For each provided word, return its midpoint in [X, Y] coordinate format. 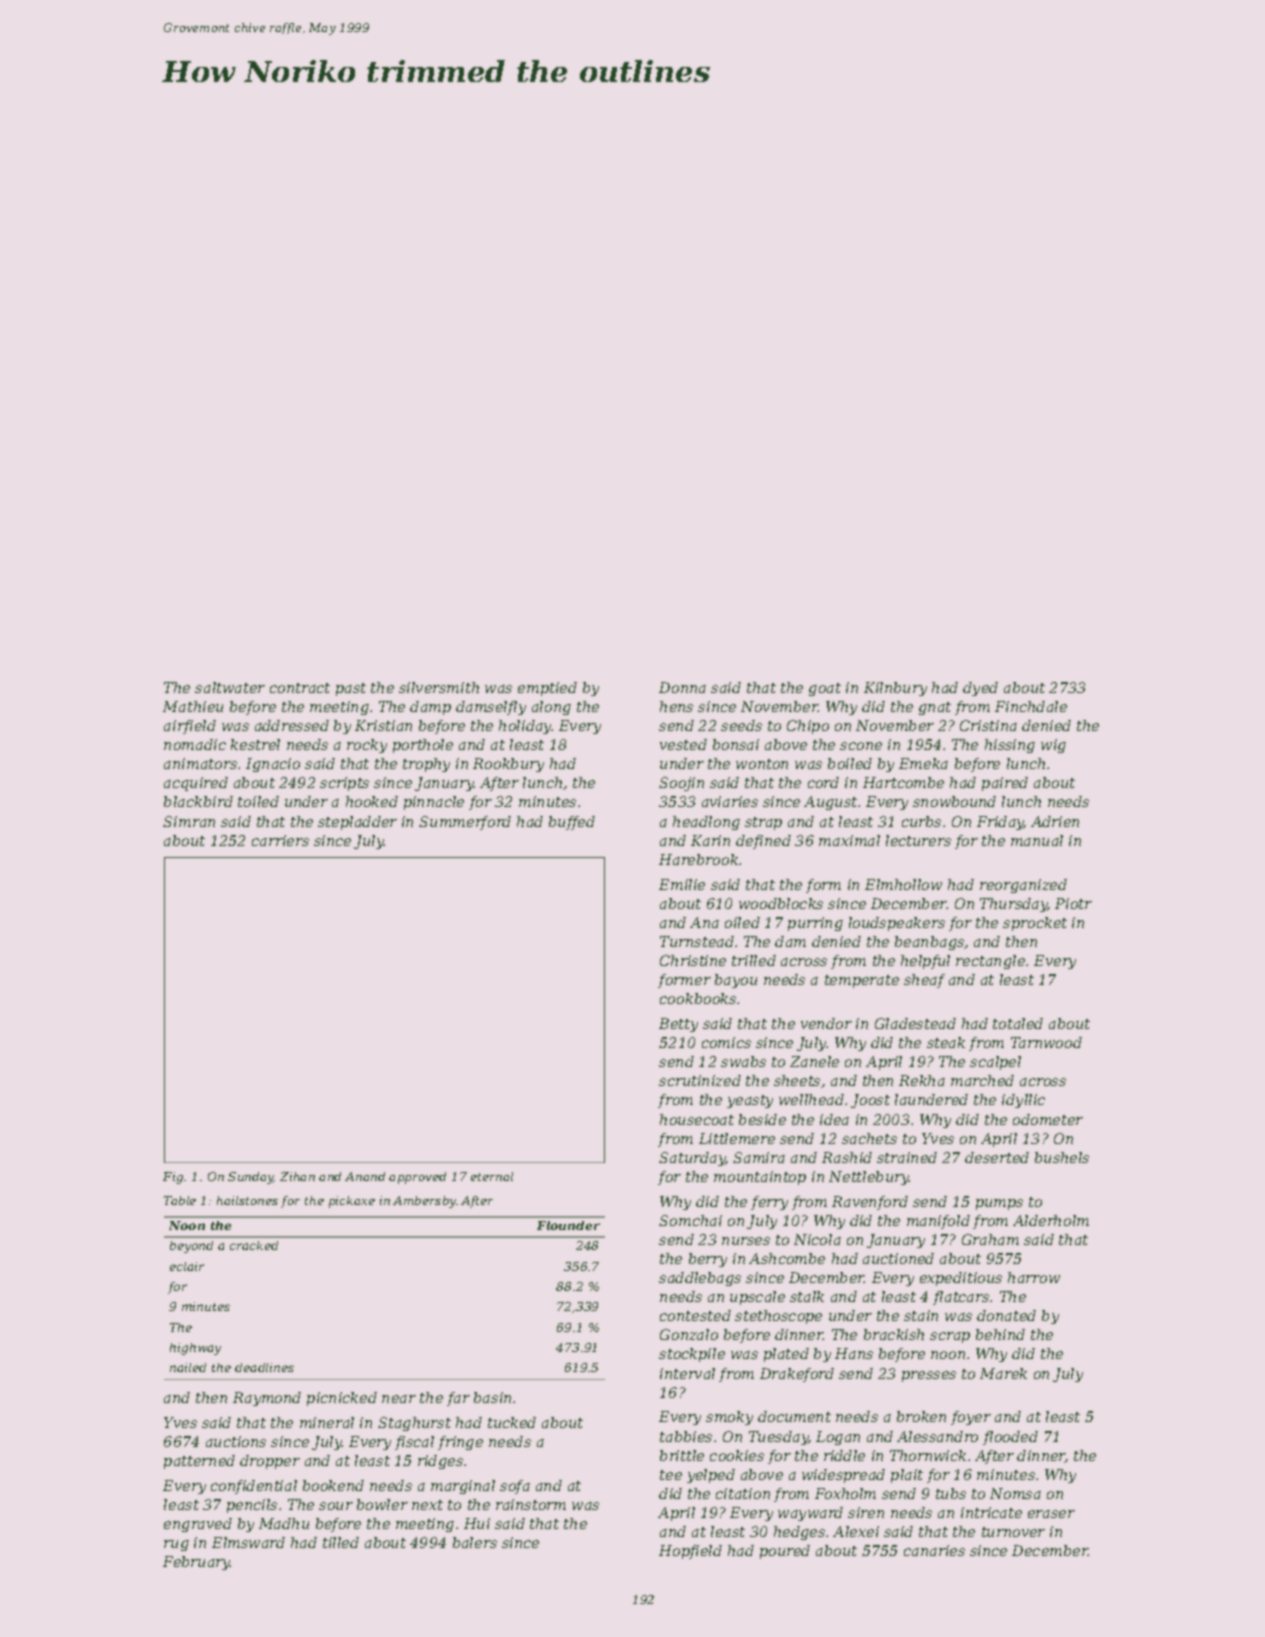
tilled [341, 1542]
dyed [980, 689]
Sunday [251, 1178]
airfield [190, 727]
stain [921, 1315]
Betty [678, 1025]
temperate [862, 981]
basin [492, 1397]
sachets [869, 1138]
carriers [280, 840]
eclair [187, 1266]
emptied [547, 689]
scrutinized [700, 1080]
